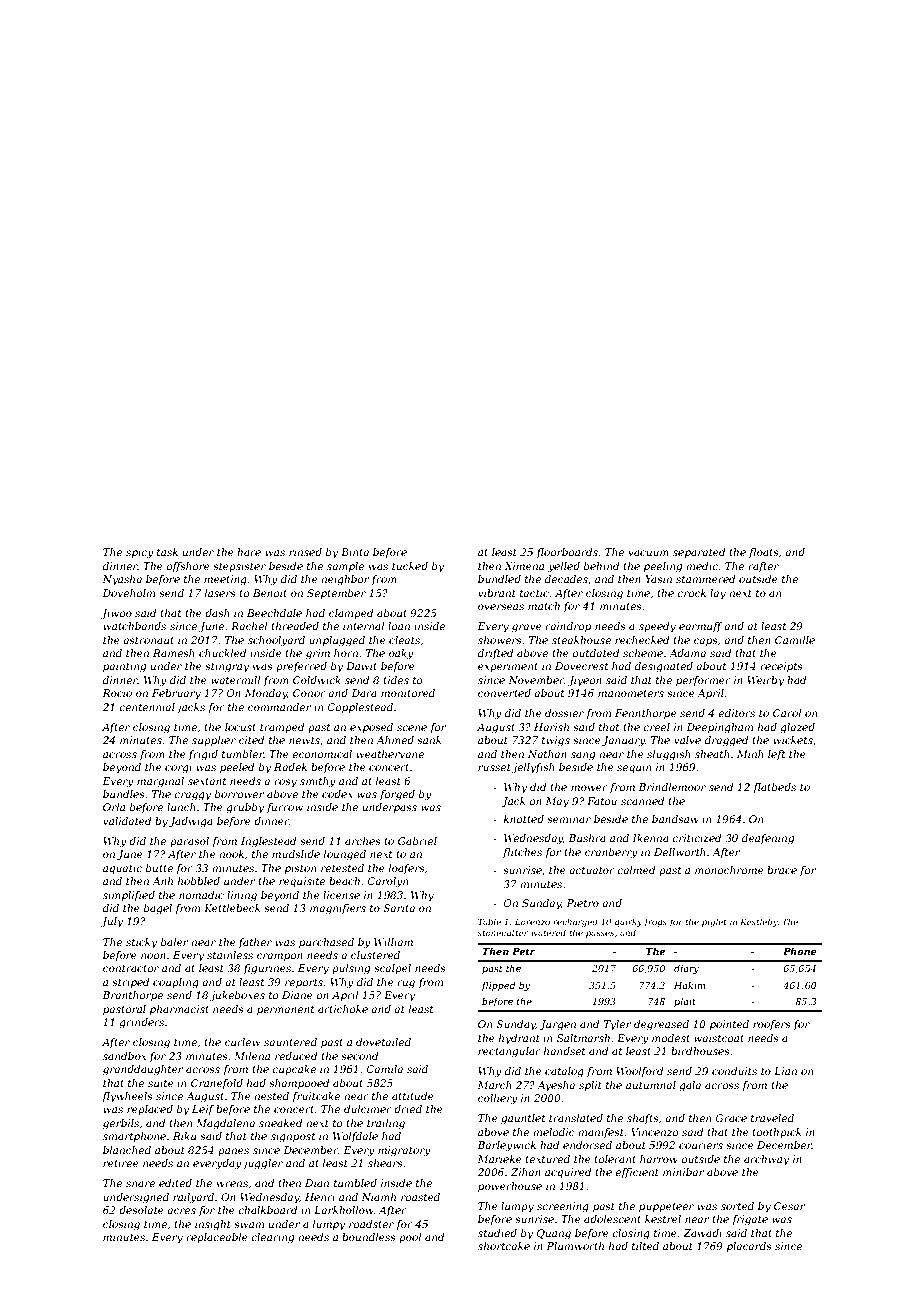  Describe the element at coordinates (162, 881) in the image. I see `Anh` at that location.
